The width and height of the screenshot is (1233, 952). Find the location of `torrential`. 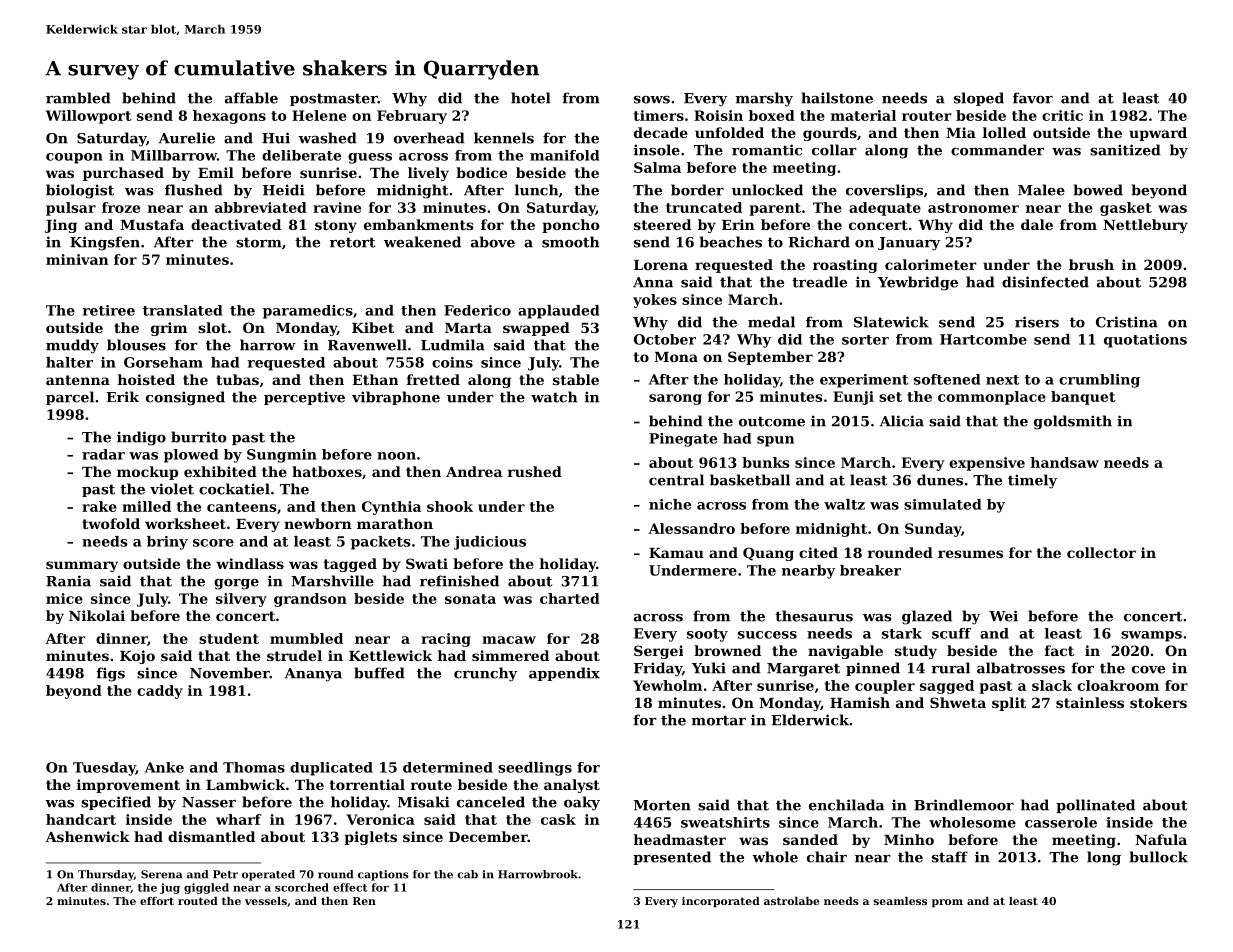

torrential is located at coordinates (367, 784).
